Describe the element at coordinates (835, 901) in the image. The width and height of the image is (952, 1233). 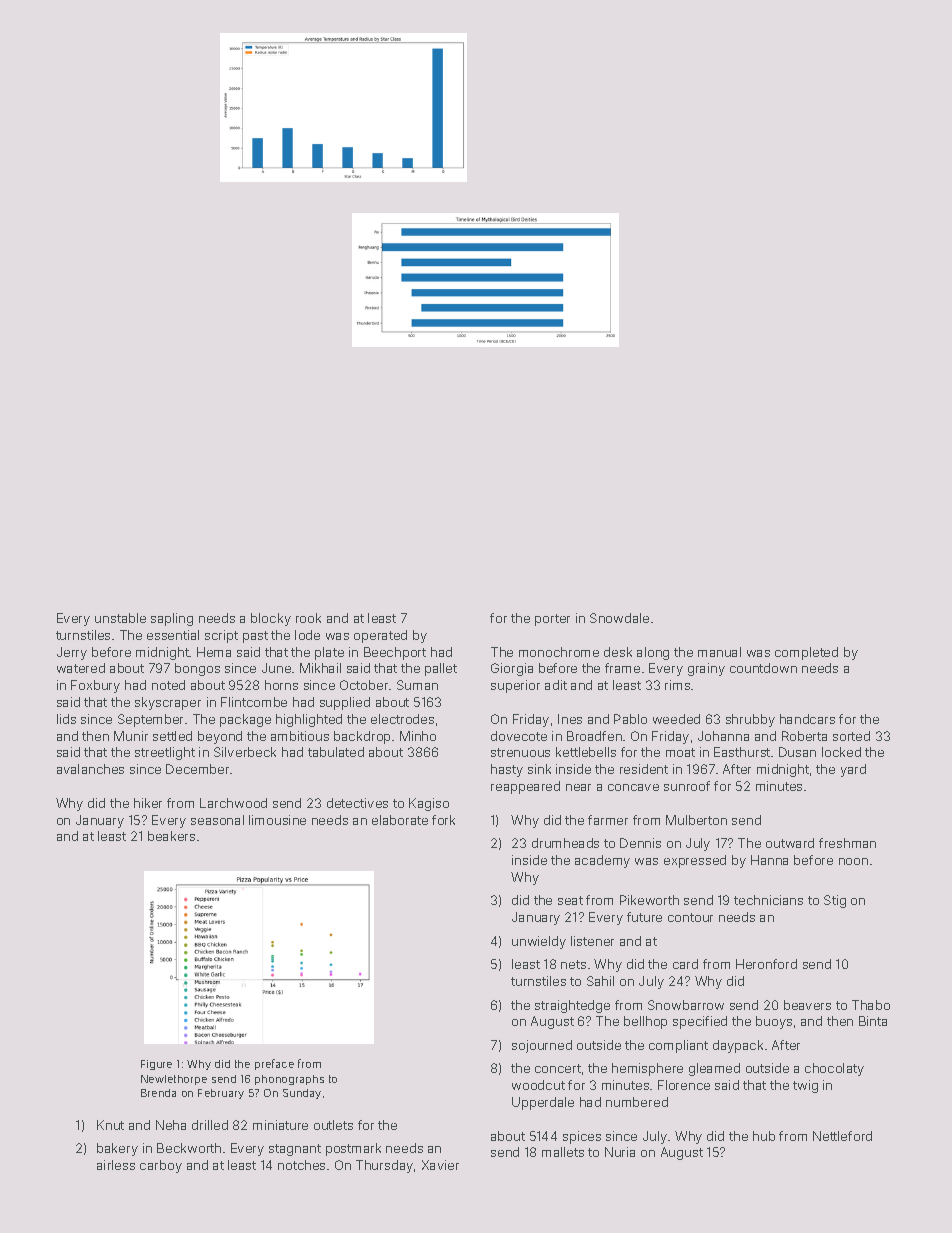
I see `Stig` at that location.
